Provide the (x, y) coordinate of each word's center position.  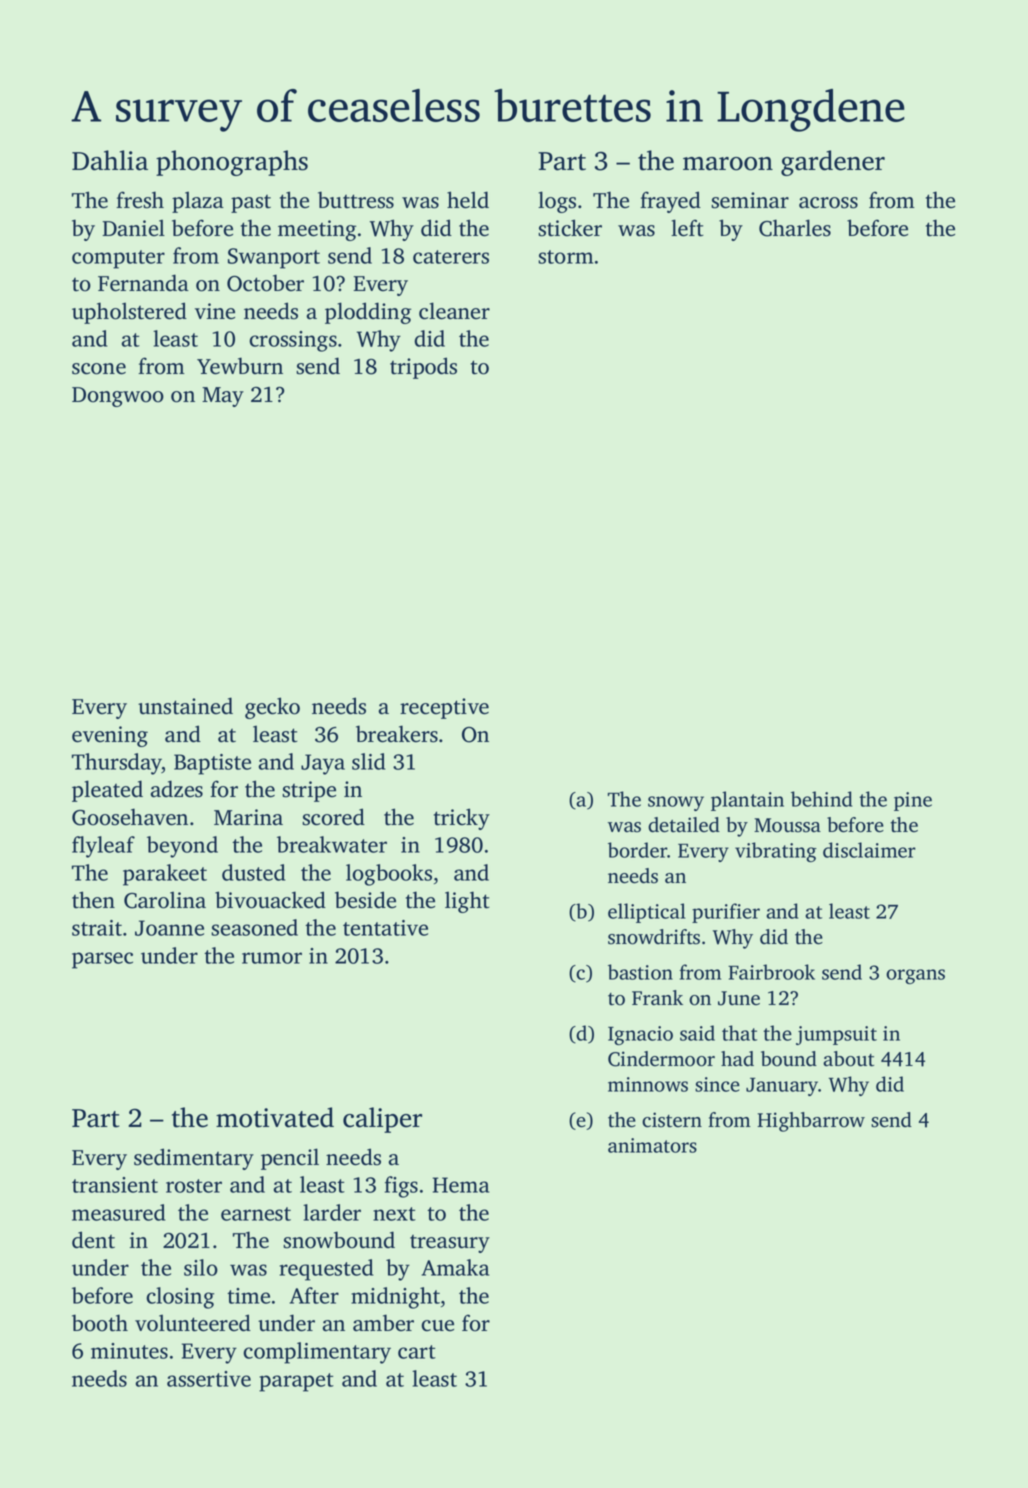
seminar (750, 200)
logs (557, 202)
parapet (296, 1382)
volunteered (193, 1323)
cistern (672, 1120)
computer (118, 259)
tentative (385, 928)
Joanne (169, 928)
